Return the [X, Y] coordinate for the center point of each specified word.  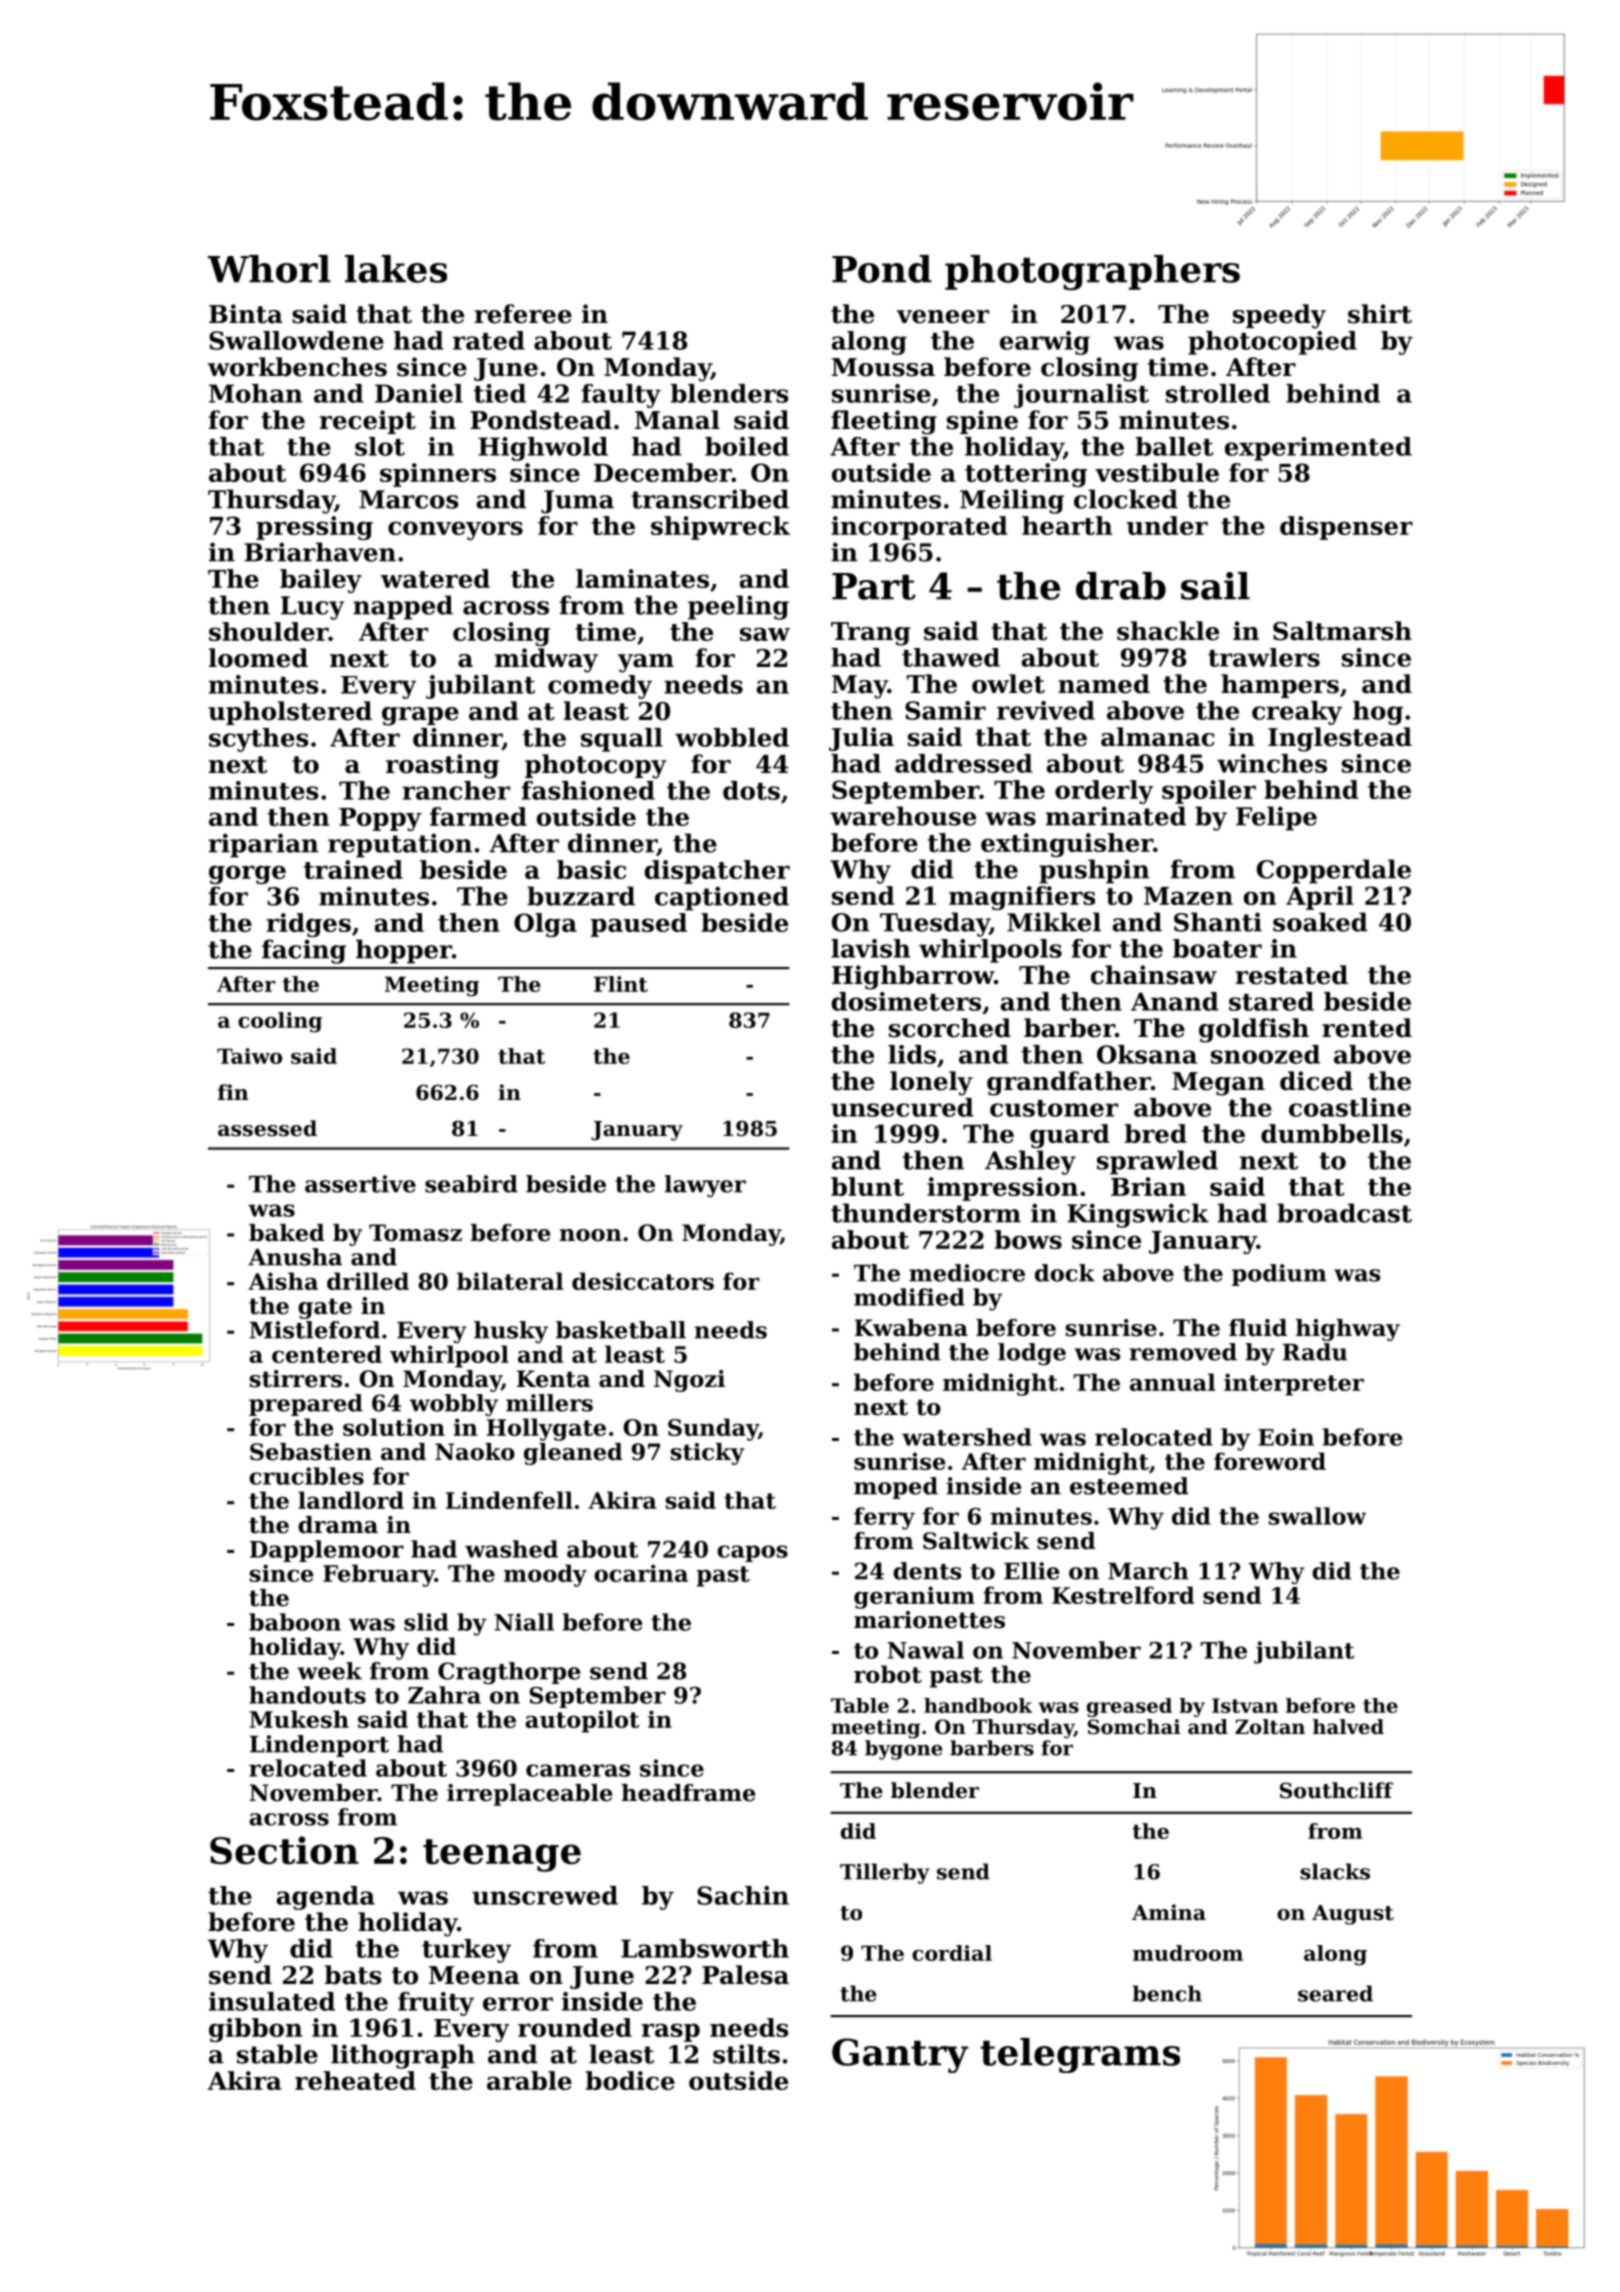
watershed [967, 1437]
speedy [1279, 316]
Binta [246, 314]
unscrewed [545, 1895]
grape [420, 716]
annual [1172, 1382]
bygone [903, 1750]
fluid [1258, 1328]
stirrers [295, 1379]
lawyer [705, 1186]
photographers [1092, 272]
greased [1129, 1707]
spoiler [1209, 792]
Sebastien [311, 1452]
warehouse [903, 816]
